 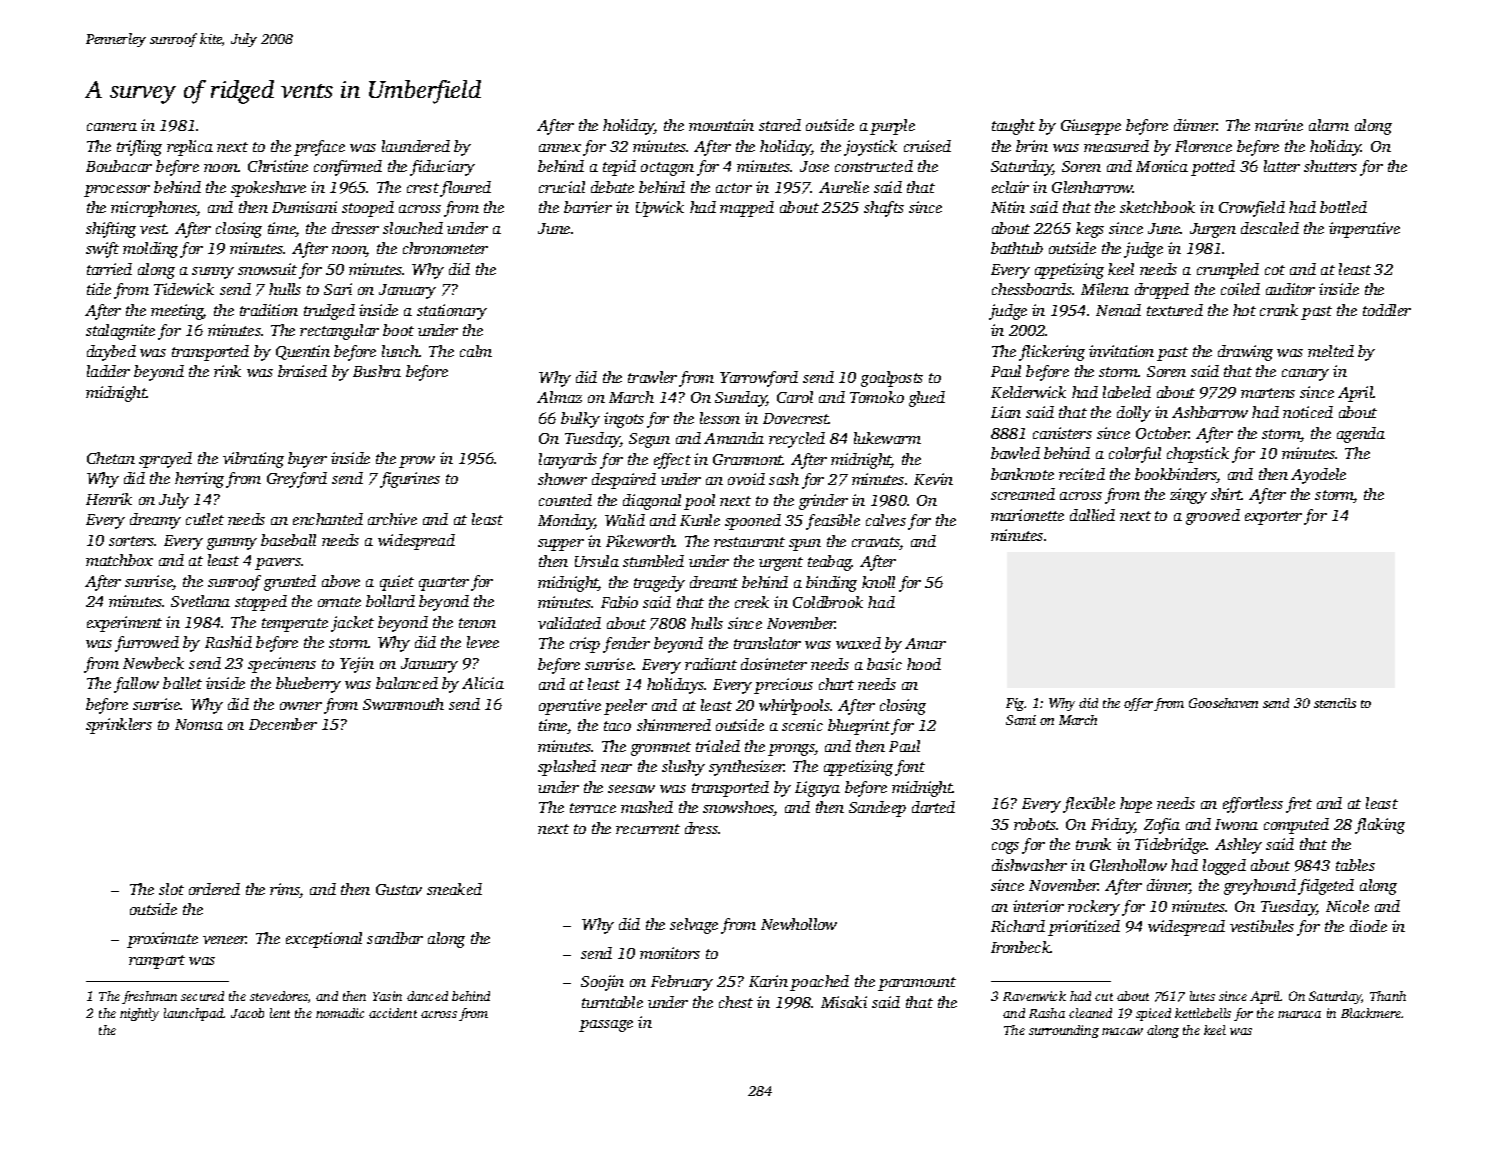 What do you see at coordinates (569, 623) in the page?
I see `validated` at bounding box center [569, 623].
